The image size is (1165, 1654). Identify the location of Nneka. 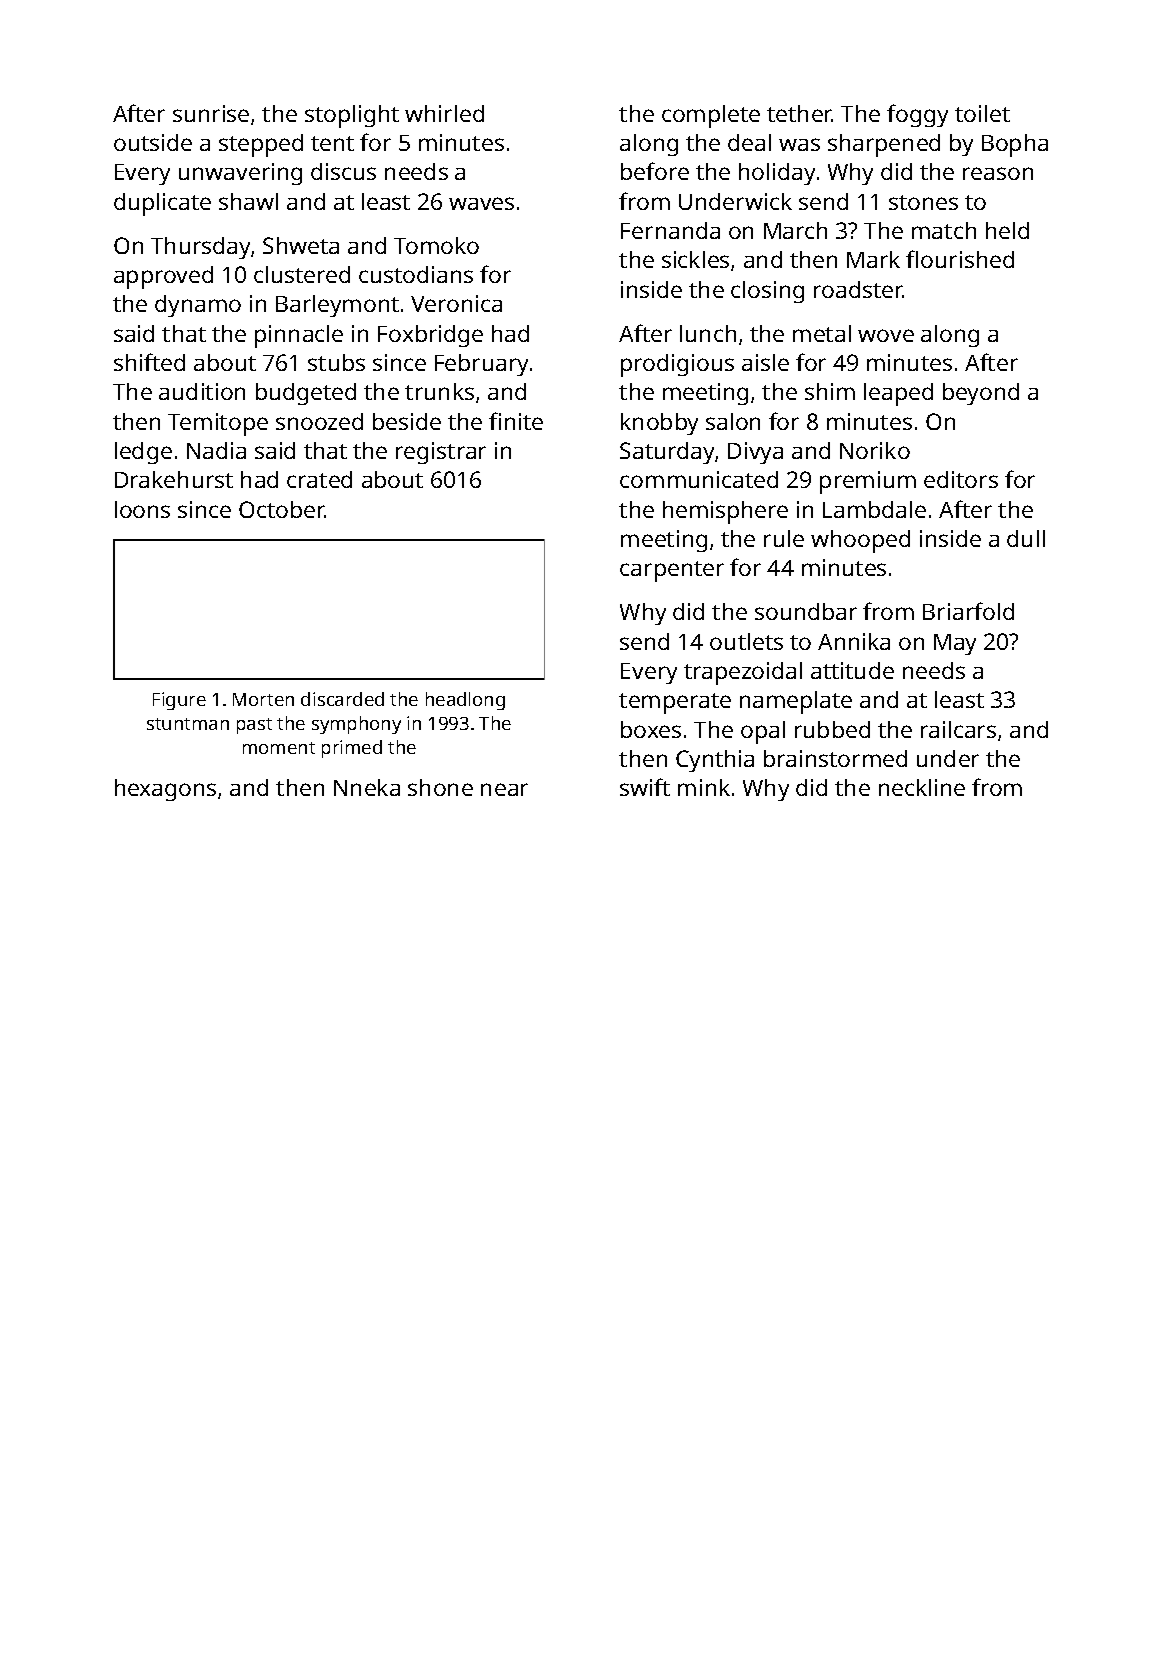
(367, 787).
